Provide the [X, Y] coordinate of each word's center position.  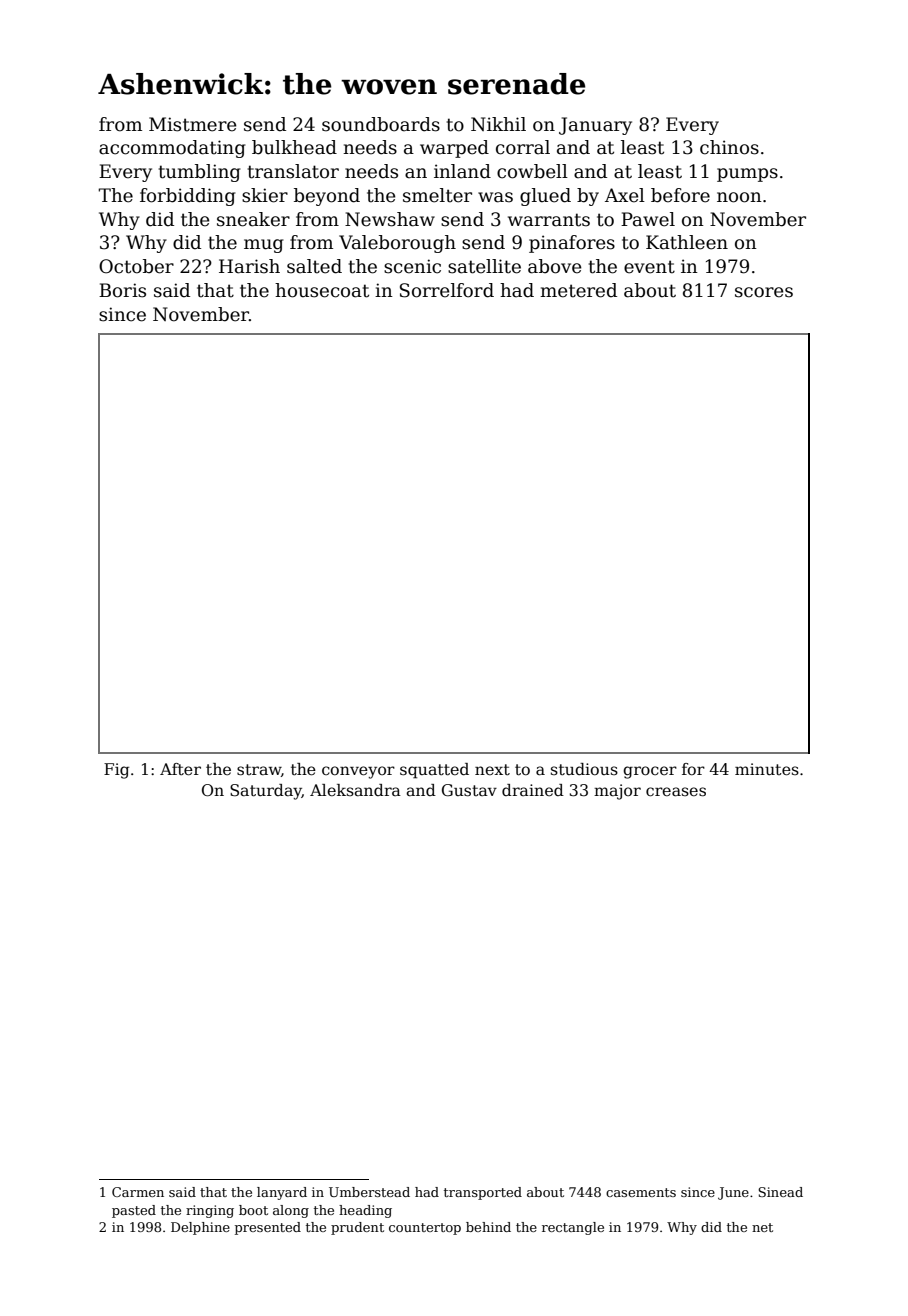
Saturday [266, 792]
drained [533, 790]
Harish [249, 266]
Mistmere [192, 124]
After [180, 769]
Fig [116, 771]
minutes [767, 769]
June [733, 1193]
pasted [134, 1211]
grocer [650, 772]
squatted [434, 771]
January [595, 126]
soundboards [381, 124]
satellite [484, 266]
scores [764, 292]
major [617, 792]
